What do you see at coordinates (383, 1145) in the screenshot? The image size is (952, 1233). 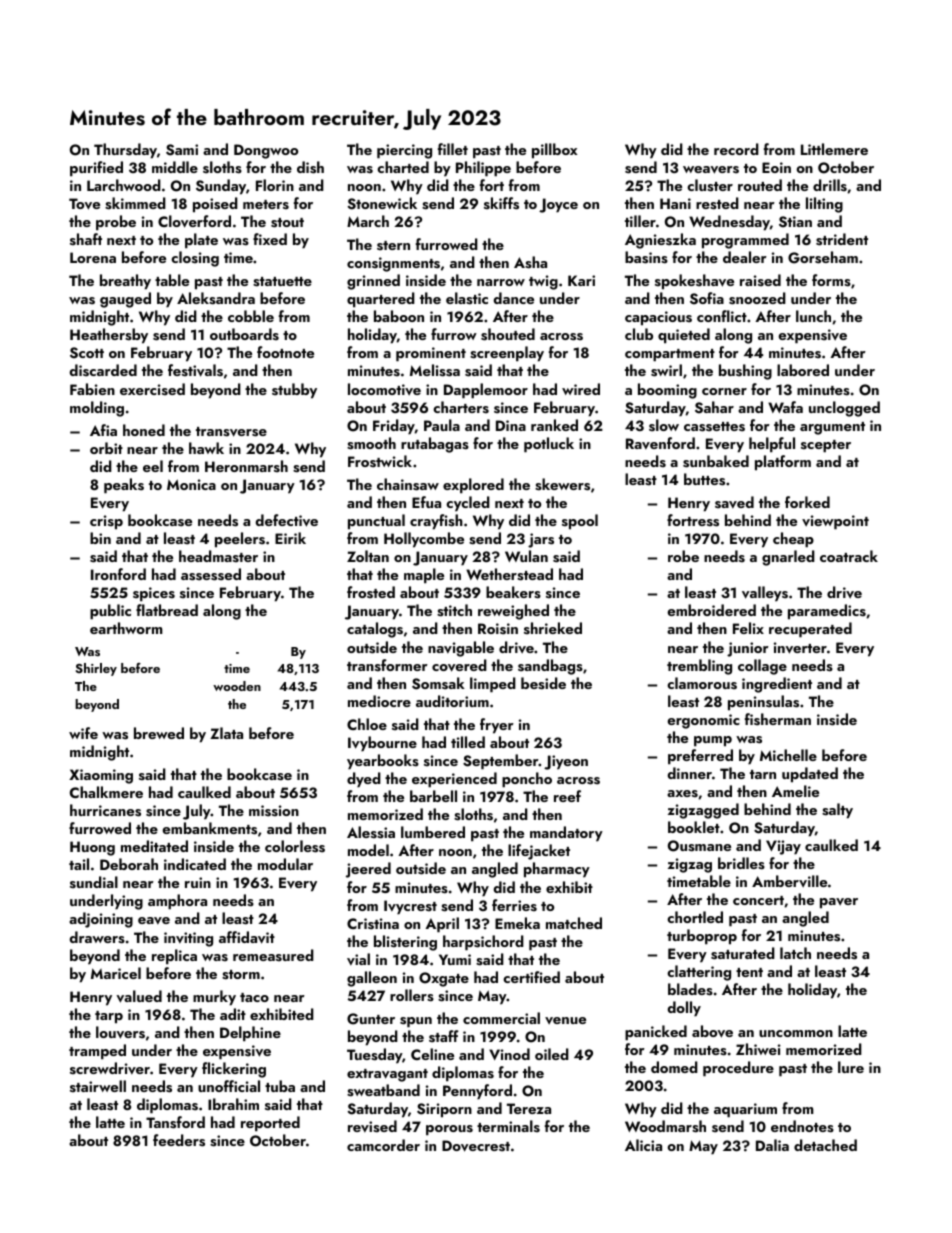 I see `camcorder` at bounding box center [383, 1145].
